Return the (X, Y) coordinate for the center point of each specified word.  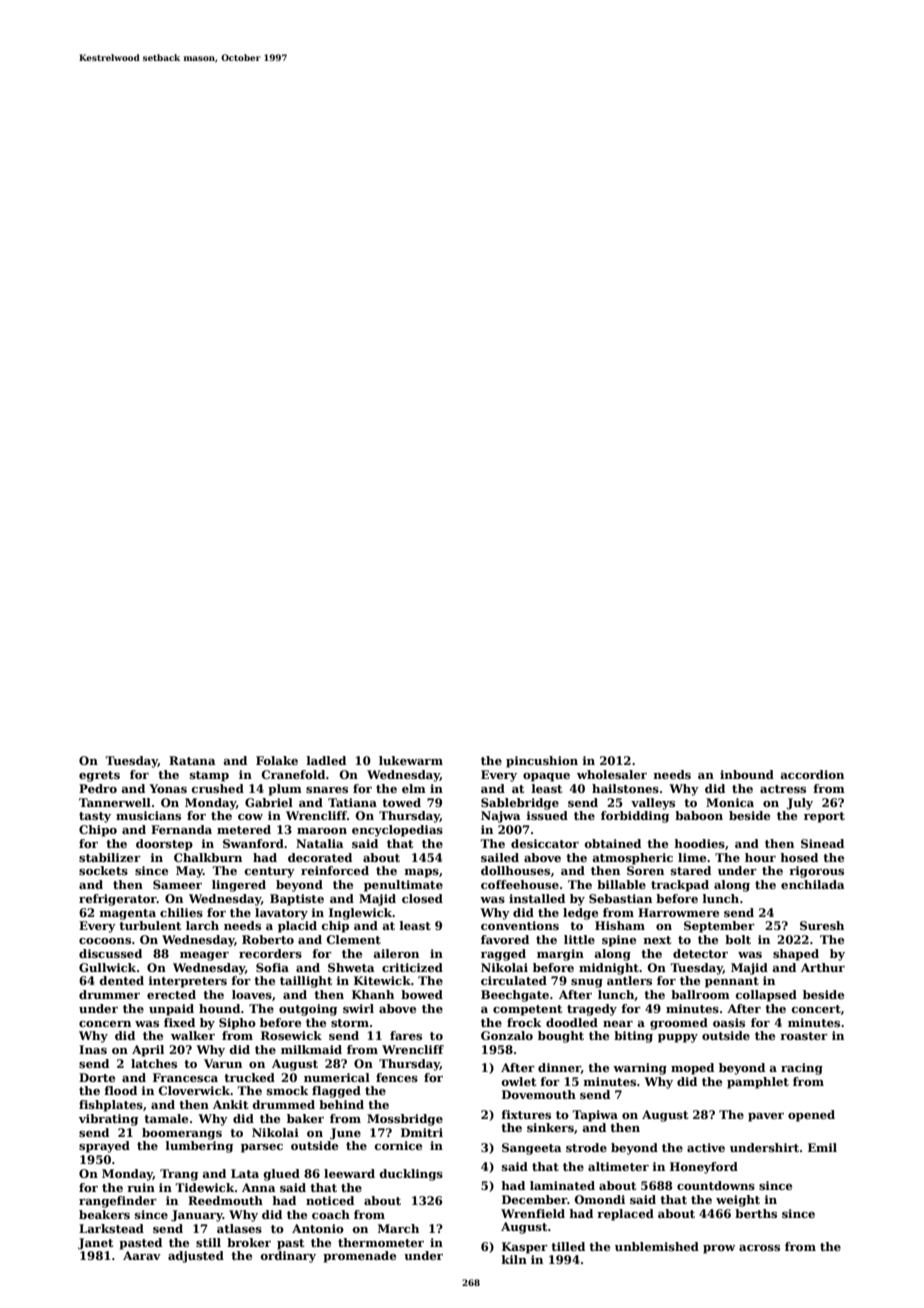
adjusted (196, 1257)
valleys (653, 804)
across (759, 1248)
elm (414, 788)
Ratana (192, 760)
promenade (359, 1257)
